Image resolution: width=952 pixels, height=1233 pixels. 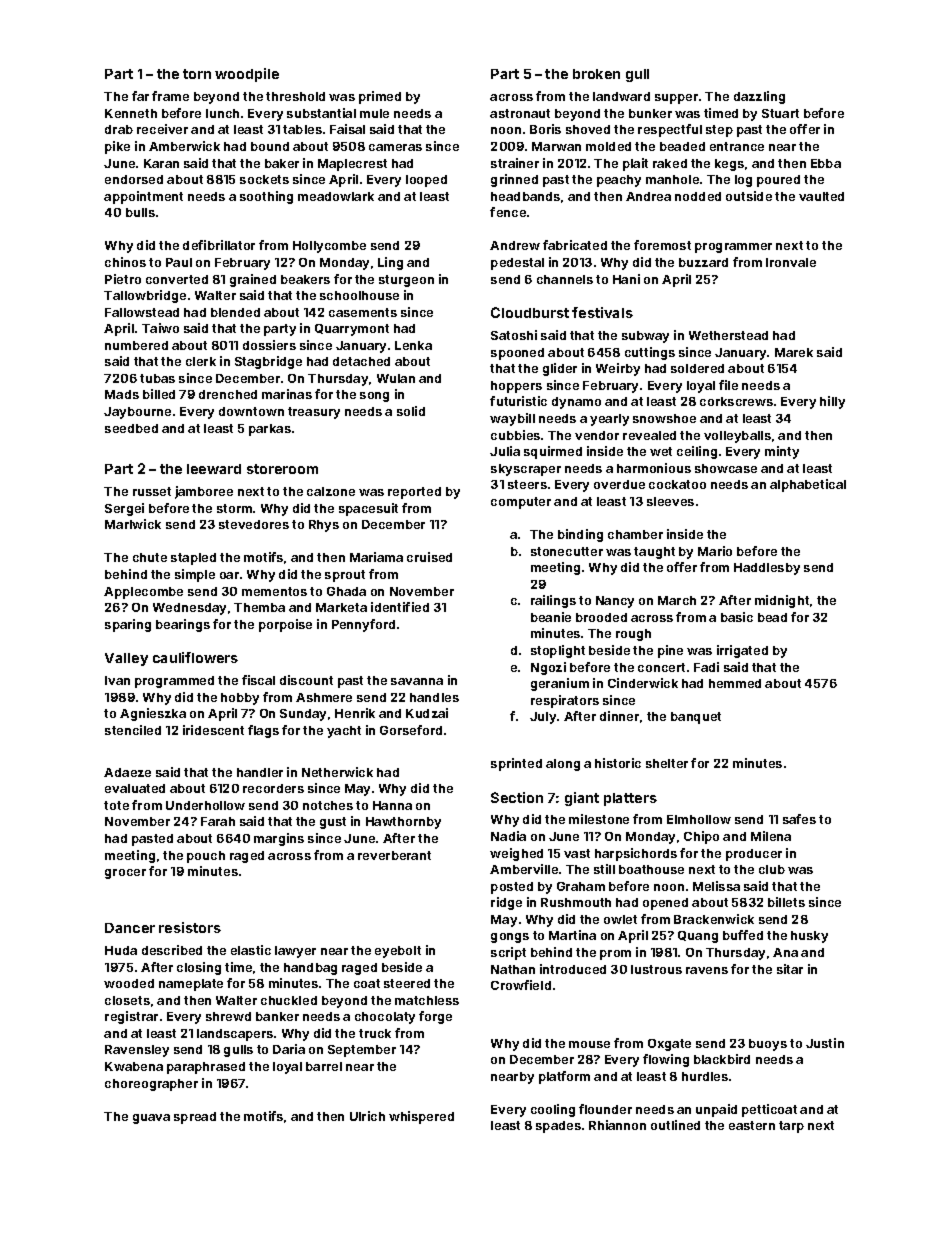 What do you see at coordinates (728, 335) in the image?
I see `Wetherstead` at bounding box center [728, 335].
